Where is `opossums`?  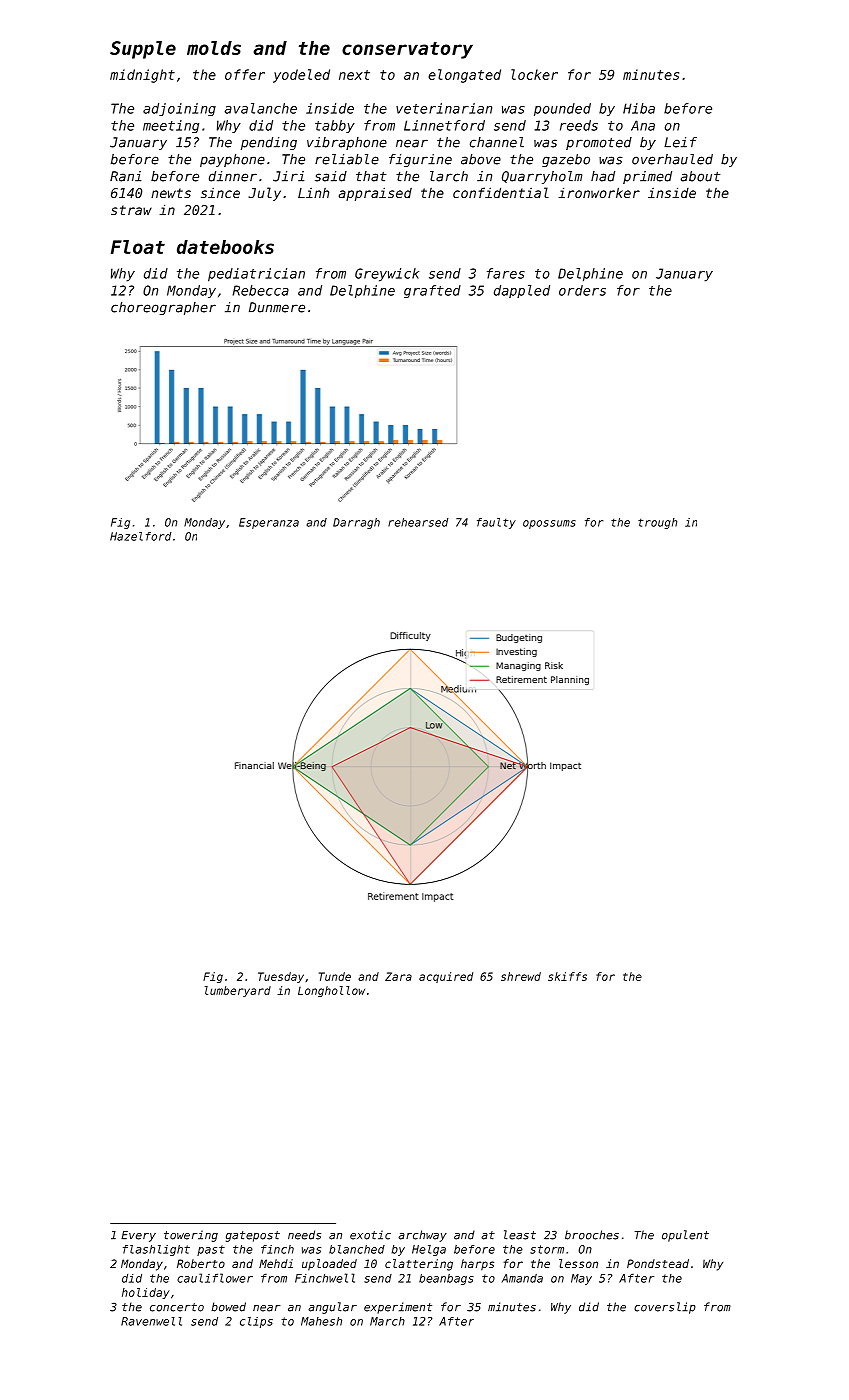
opossums is located at coordinates (549, 524).
